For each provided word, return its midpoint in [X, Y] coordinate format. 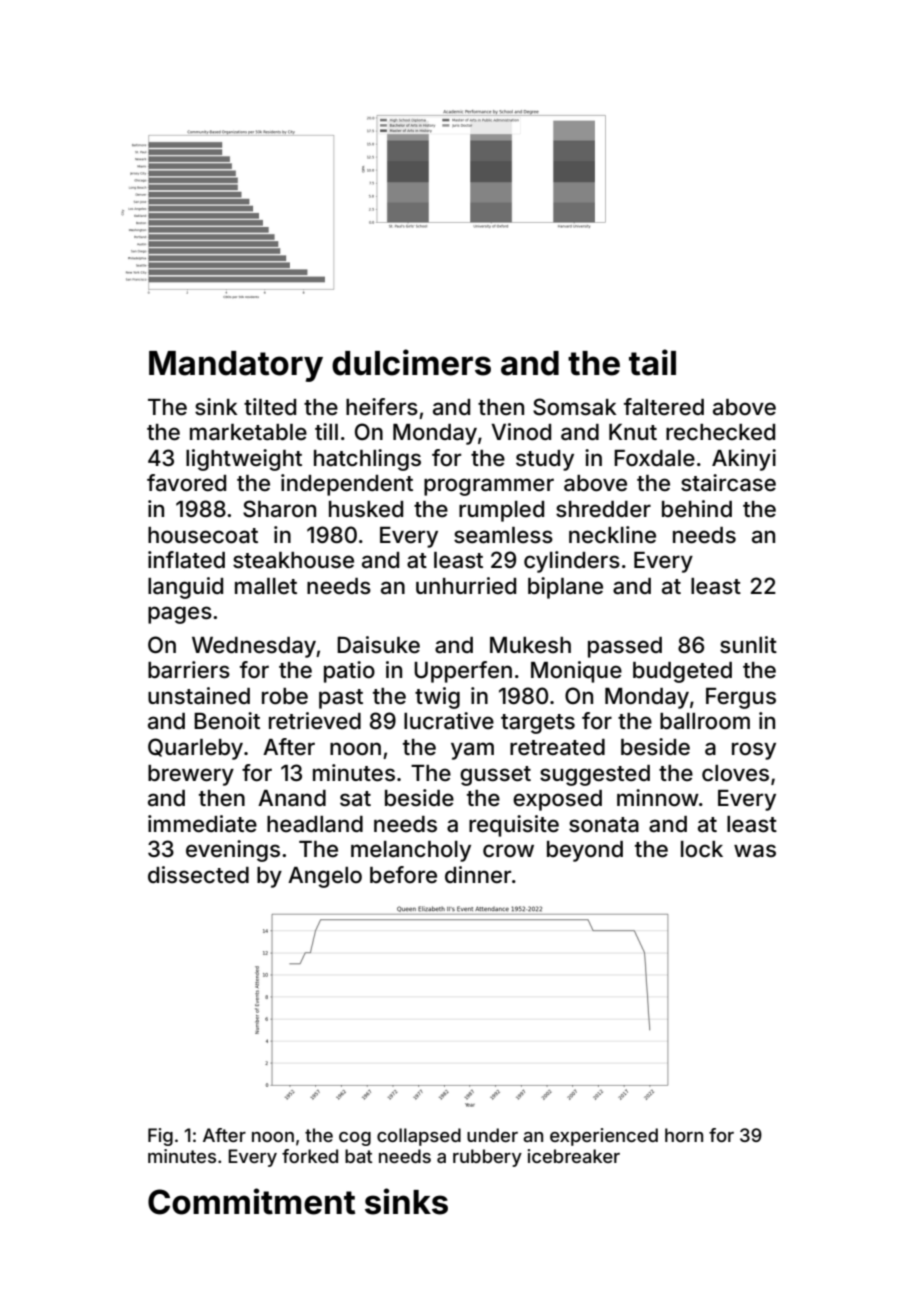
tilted [270, 407]
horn [684, 1135]
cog [355, 1139]
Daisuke [378, 645]
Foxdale [654, 458]
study [545, 460]
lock [702, 849]
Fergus [741, 698]
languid [185, 588]
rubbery [487, 1158]
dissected [198, 875]
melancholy [411, 851]
